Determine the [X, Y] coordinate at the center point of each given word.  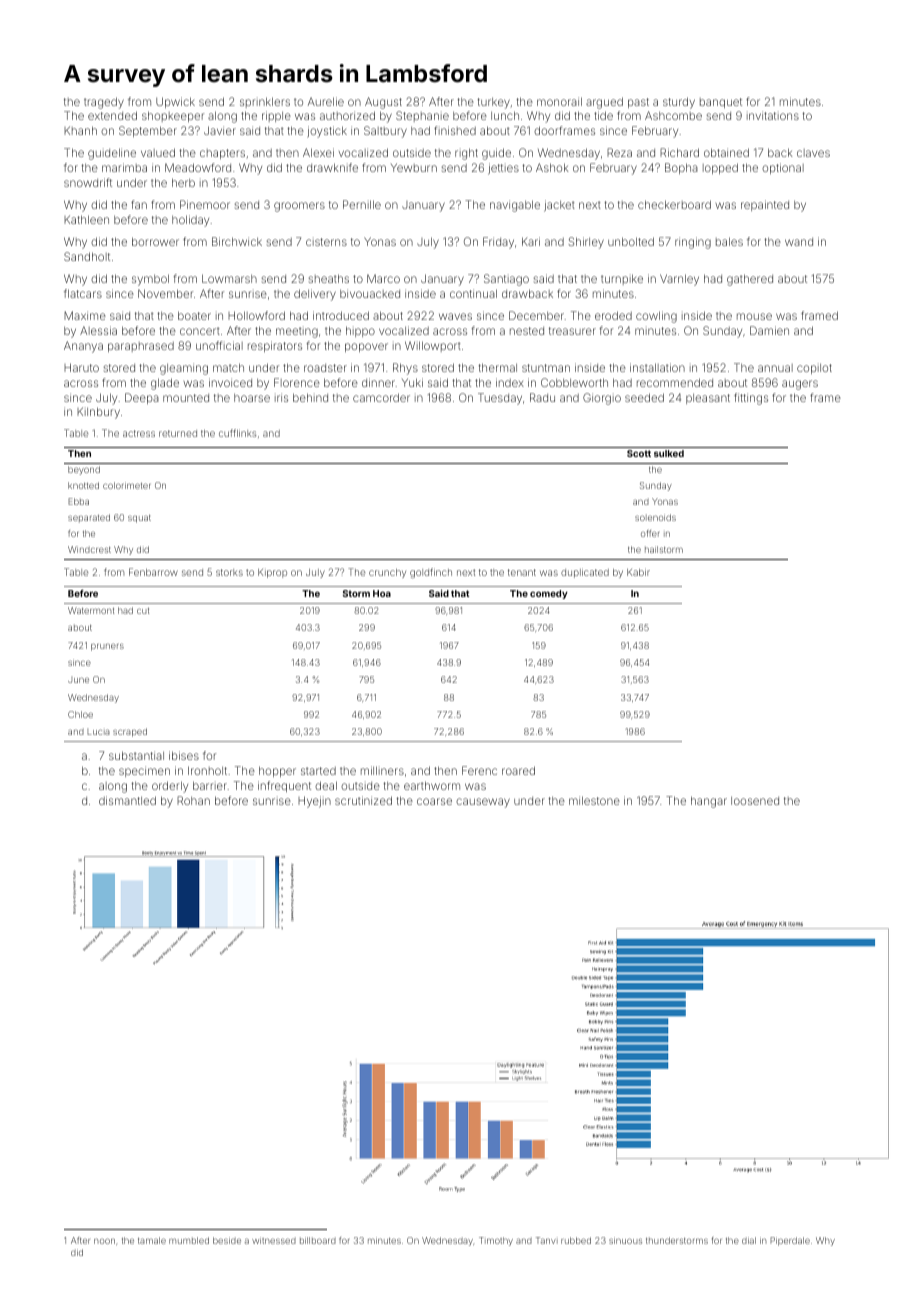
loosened [755, 801]
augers [800, 385]
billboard [318, 1240]
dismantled [127, 800]
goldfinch [431, 573]
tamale [152, 1240]
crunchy [387, 573]
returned [178, 433]
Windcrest [89, 549]
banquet [721, 103]
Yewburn [414, 167]
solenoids [655, 517]
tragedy [104, 103]
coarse [434, 801]
